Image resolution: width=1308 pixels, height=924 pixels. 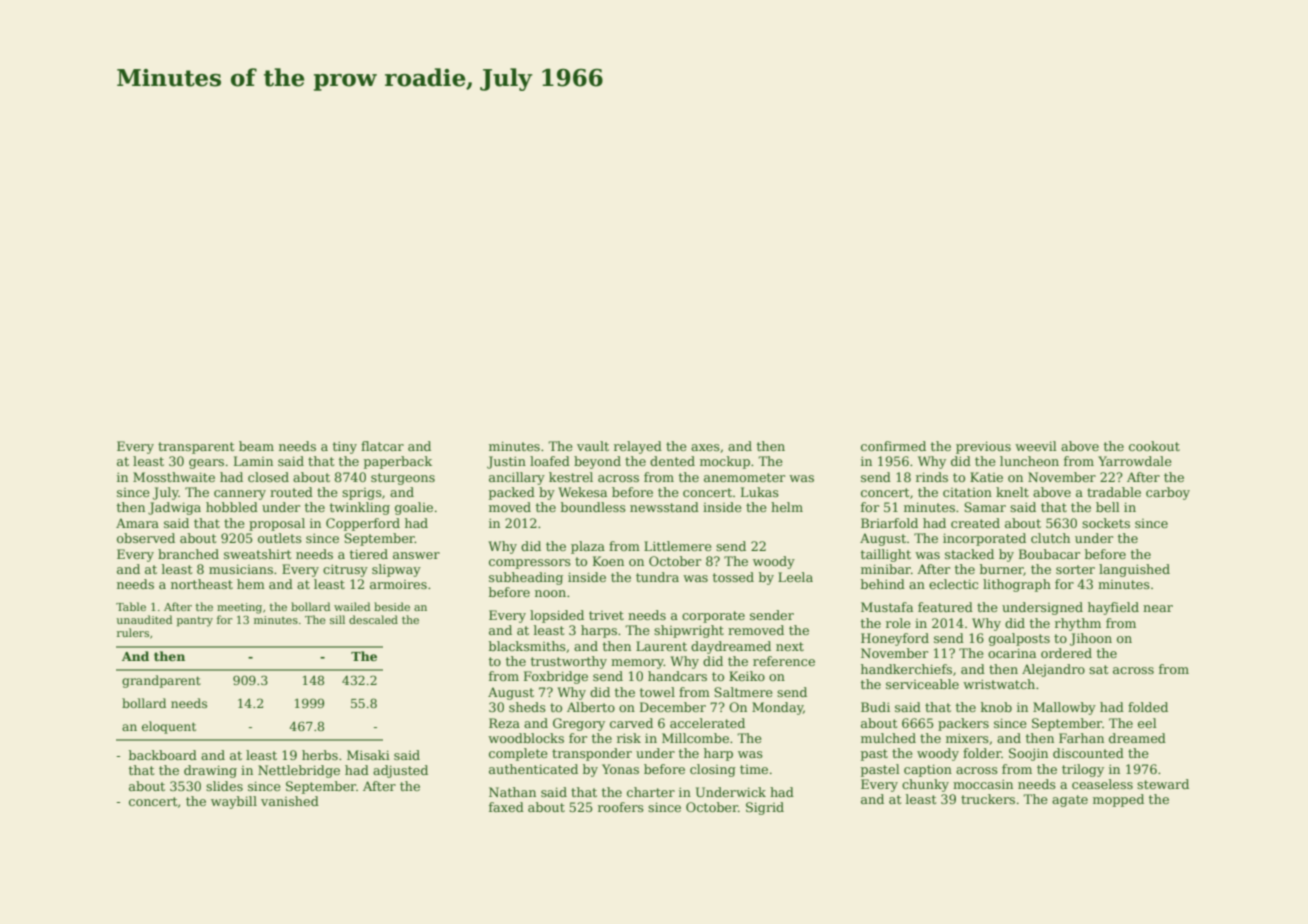 I want to click on vault, so click(x=593, y=446).
